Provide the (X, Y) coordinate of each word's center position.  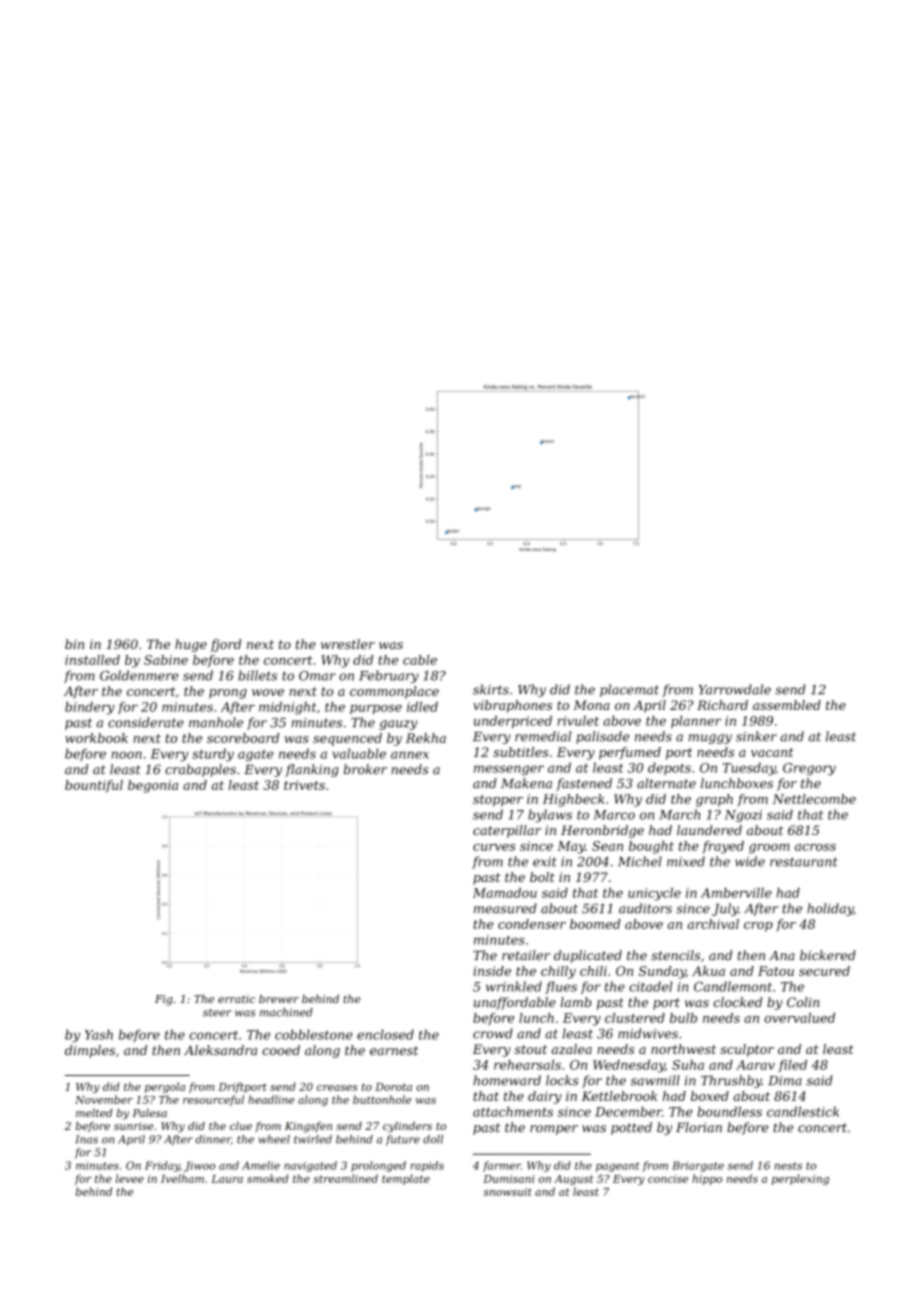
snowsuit (508, 1192)
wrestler (348, 644)
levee (130, 1178)
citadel (651, 986)
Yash (99, 1034)
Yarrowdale (734, 689)
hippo (707, 1179)
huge (191, 645)
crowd (493, 1033)
